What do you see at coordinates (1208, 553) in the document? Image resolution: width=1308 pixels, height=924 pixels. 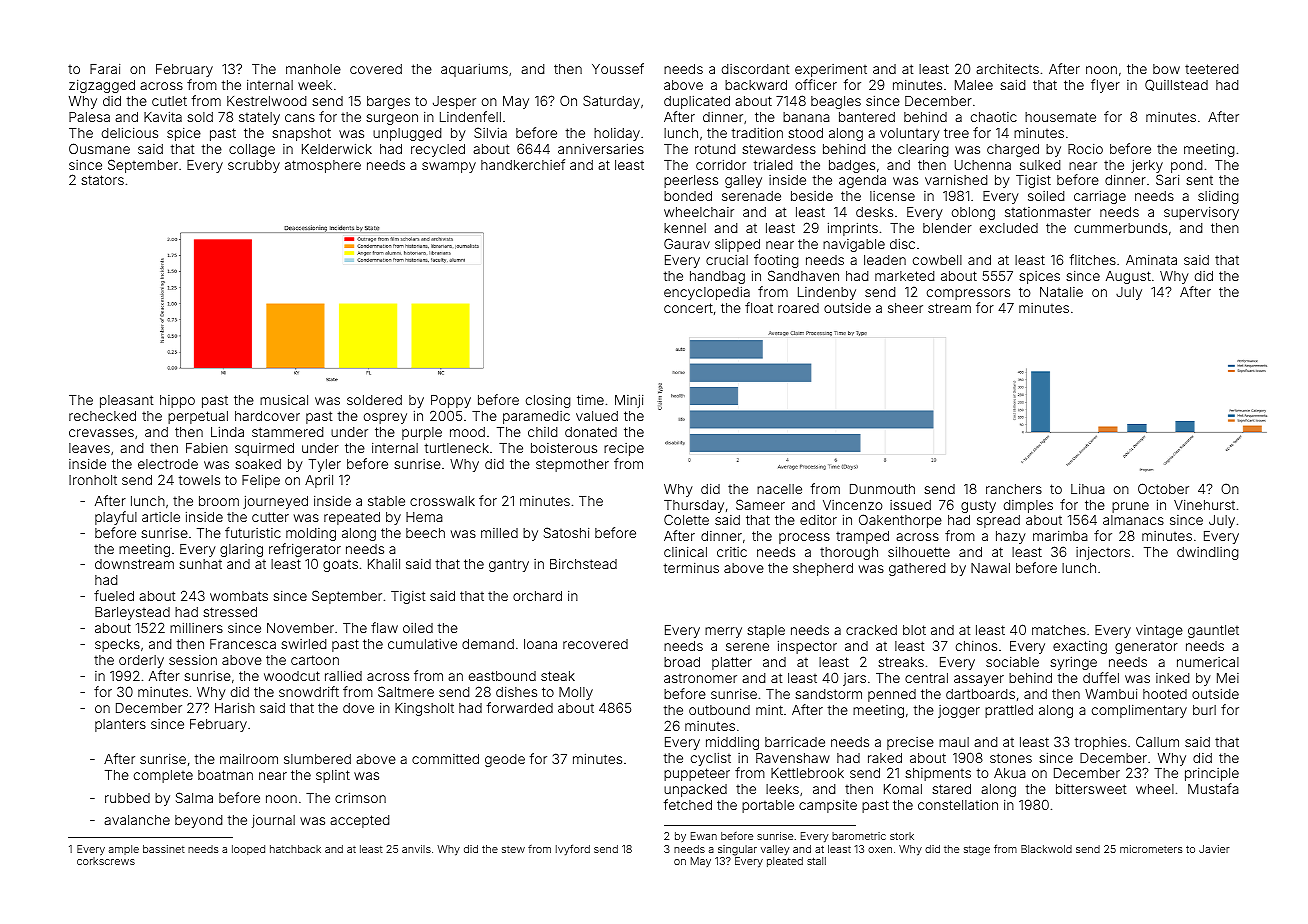 I see `dwindling` at bounding box center [1208, 553].
